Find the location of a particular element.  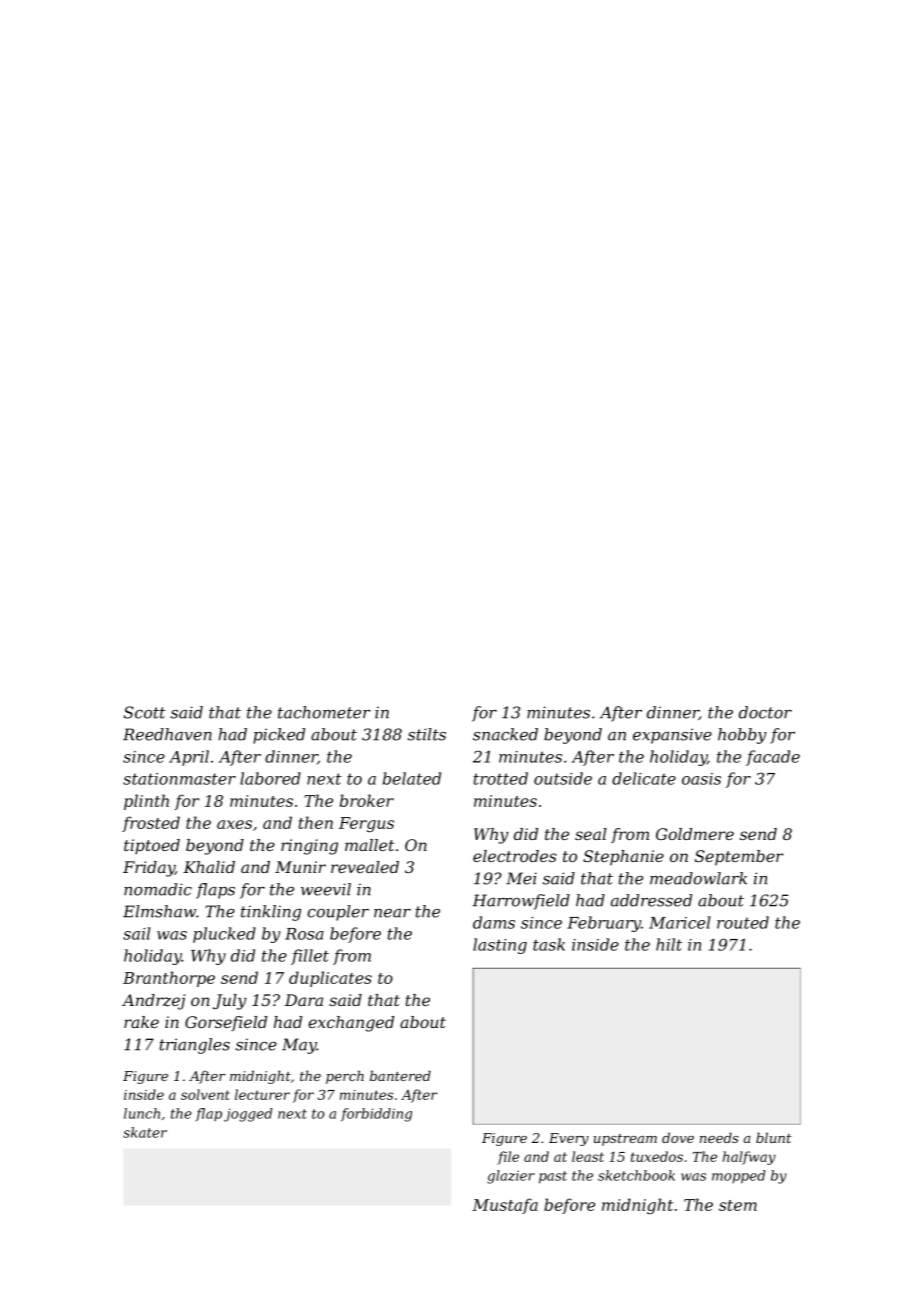

Mustafa is located at coordinates (505, 1206).
